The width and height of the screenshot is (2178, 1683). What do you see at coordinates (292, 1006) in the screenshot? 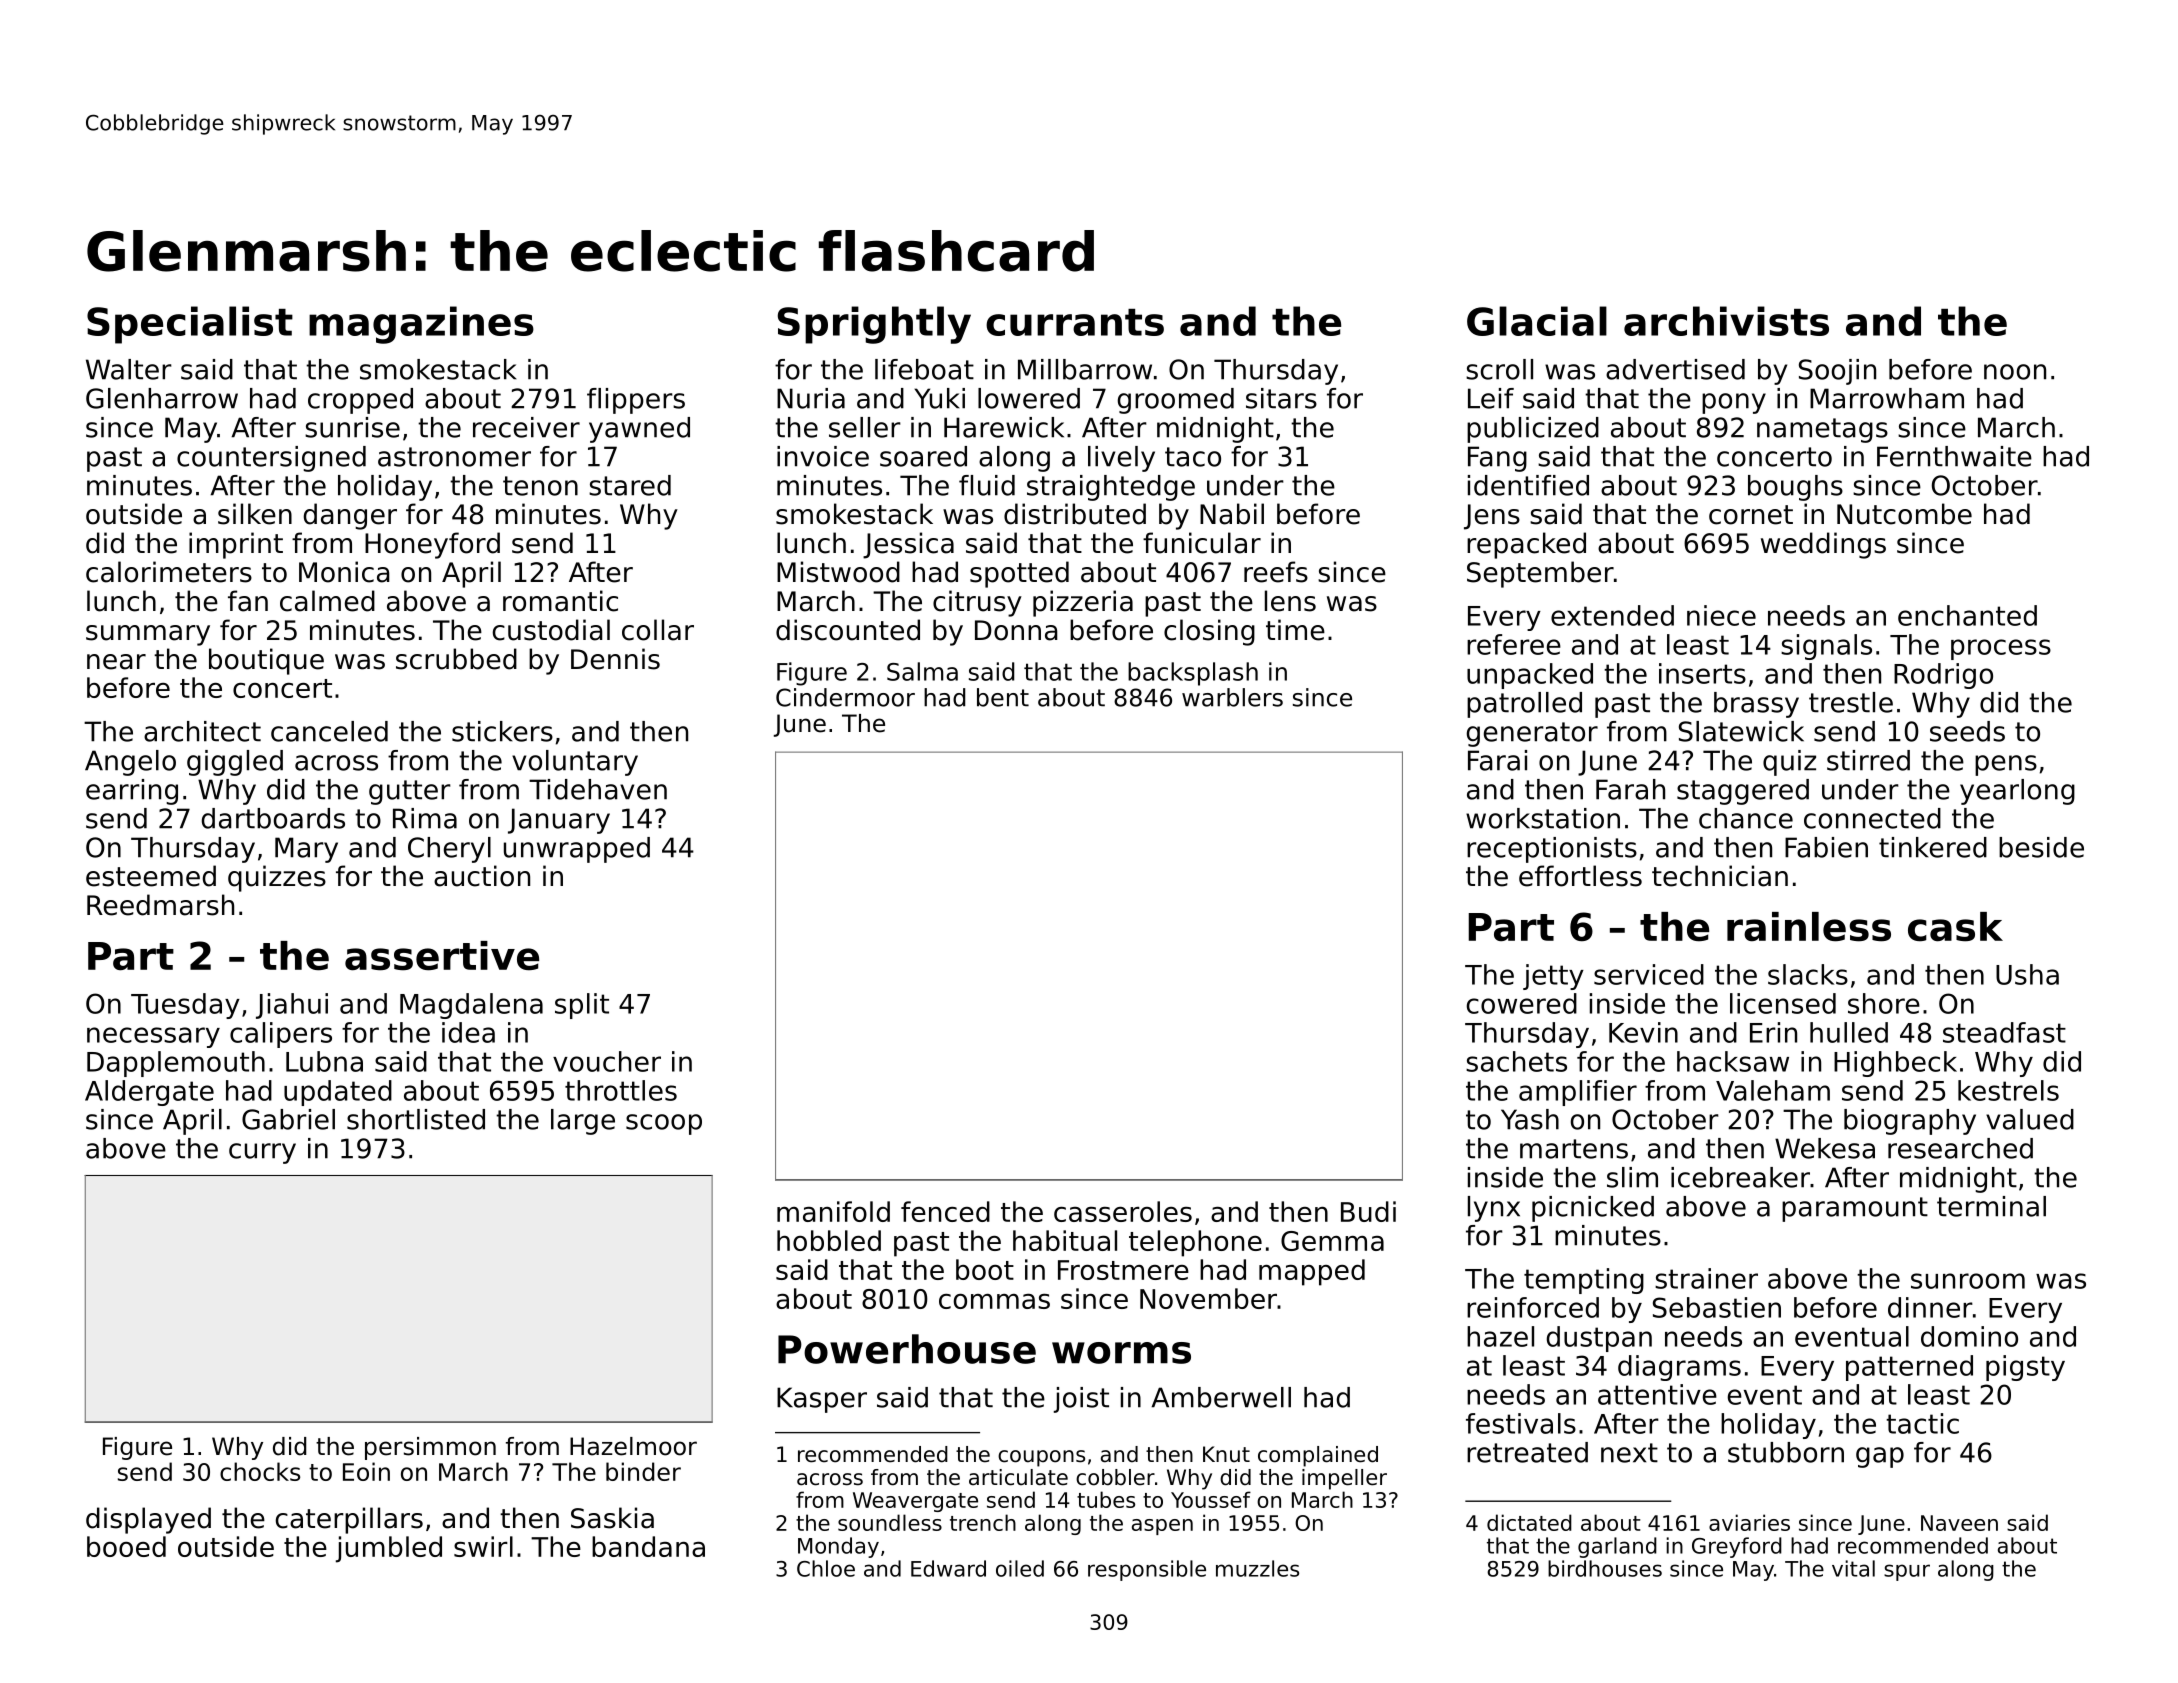
I see `Jiahui` at bounding box center [292, 1006].
